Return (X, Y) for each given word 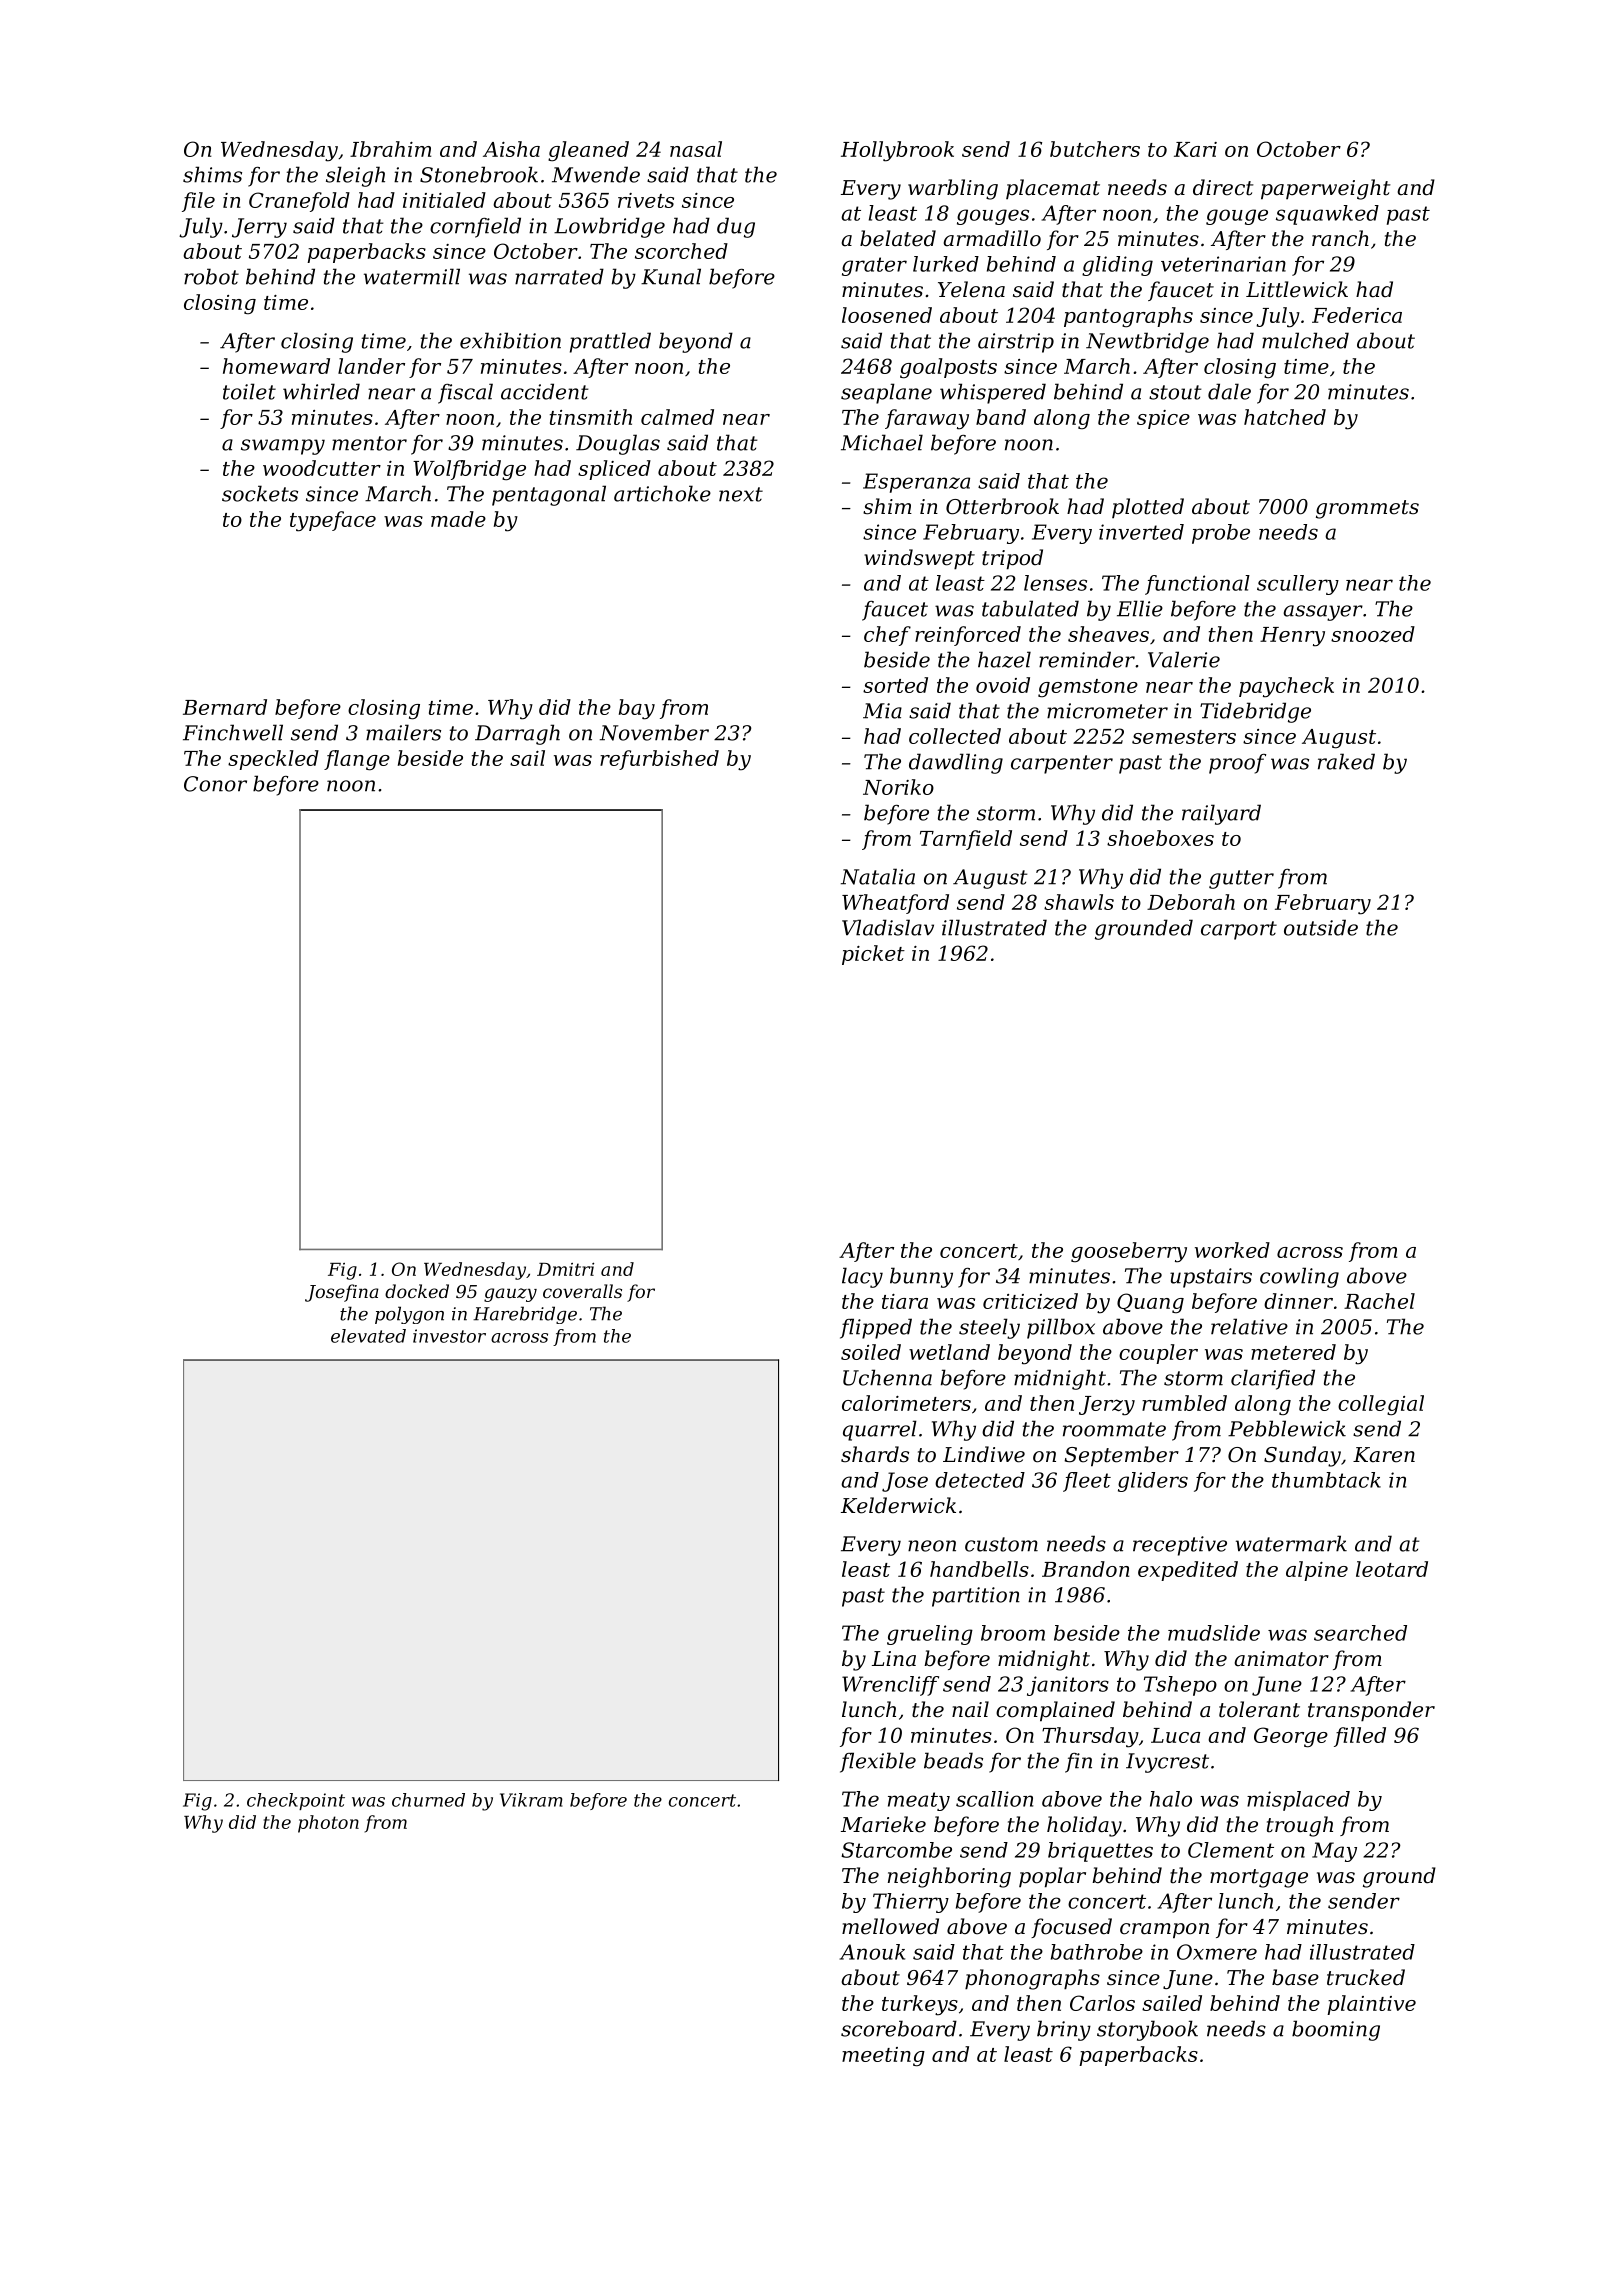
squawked (1327, 215)
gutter (1241, 879)
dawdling (956, 763)
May (1334, 1852)
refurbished (659, 760)
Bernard (225, 707)
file (198, 202)
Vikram (531, 1800)
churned (428, 1800)
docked (417, 1291)
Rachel (1379, 1301)
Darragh (517, 734)
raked (1346, 761)
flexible (878, 1762)
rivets (646, 200)
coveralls (582, 1291)
